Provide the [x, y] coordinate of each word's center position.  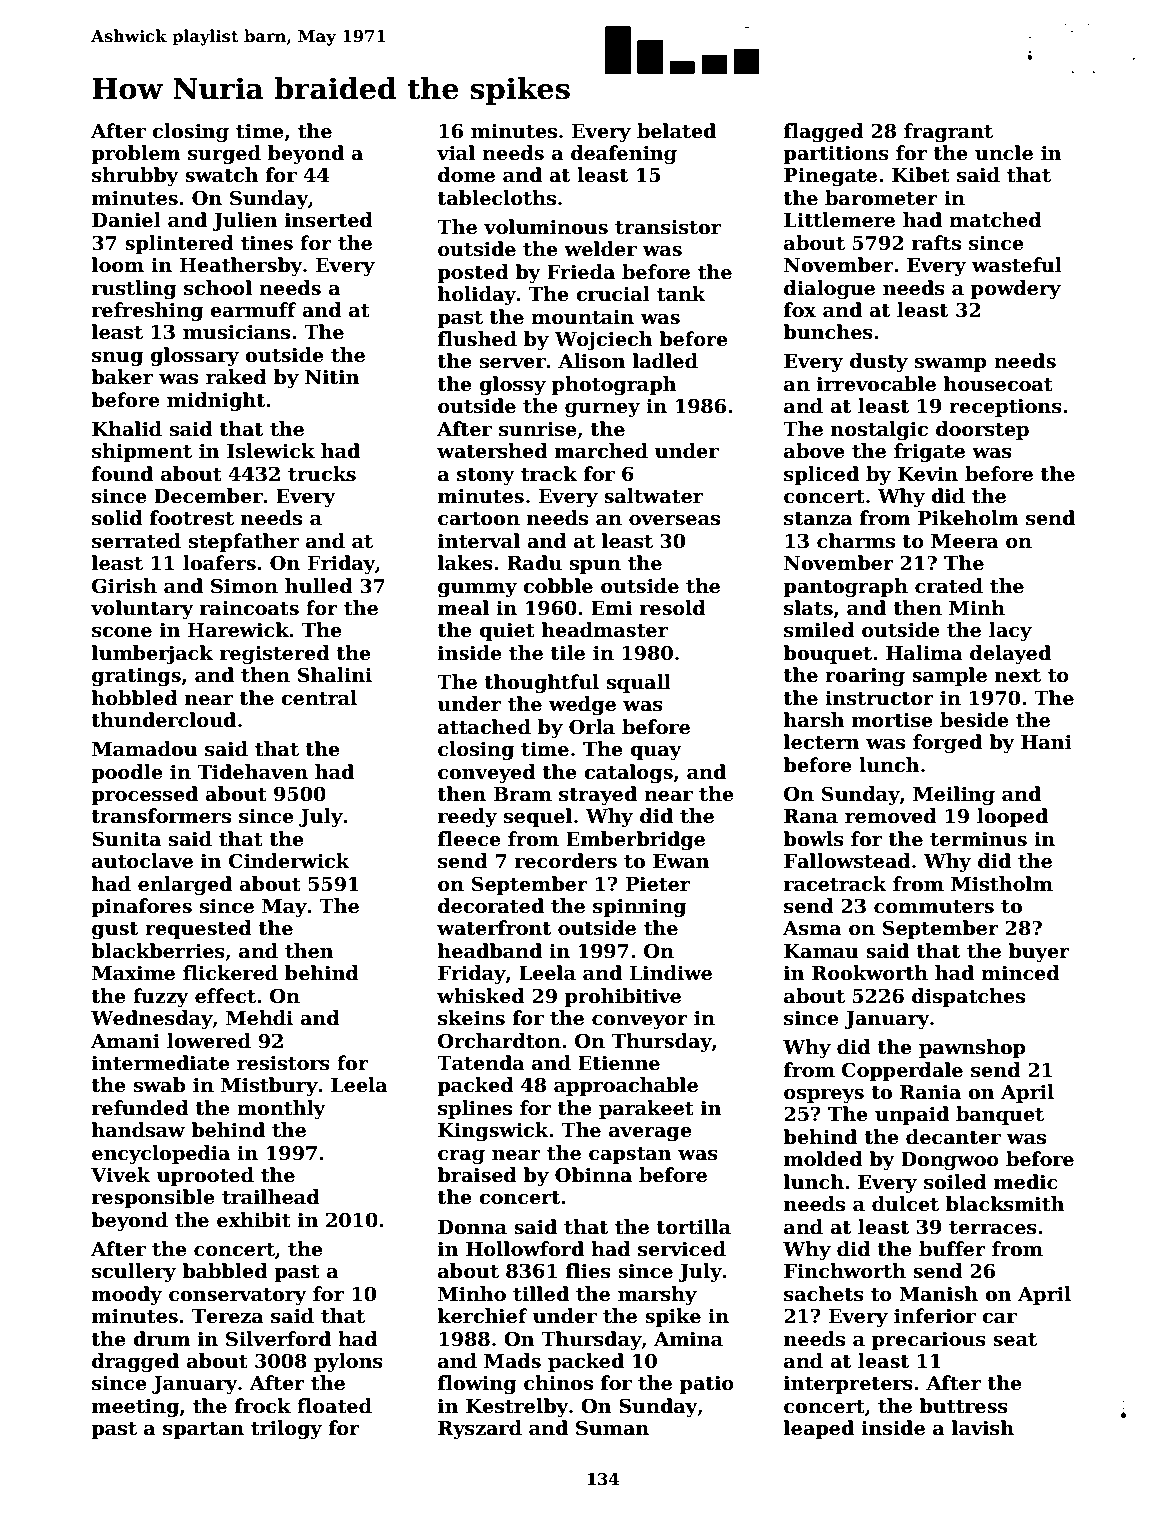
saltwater [653, 496]
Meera [965, 541]
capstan [630, 1155]
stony [486, 476]
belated [676, 131]
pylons [348, 1362]
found [122, 474]
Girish [124, 586]
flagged [824, 132]
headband [490, 951]
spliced [821, 475]
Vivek [121, 1175]
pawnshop [972, 1048]
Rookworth [870, 973]
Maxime [133, 973]
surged [224, 154]
